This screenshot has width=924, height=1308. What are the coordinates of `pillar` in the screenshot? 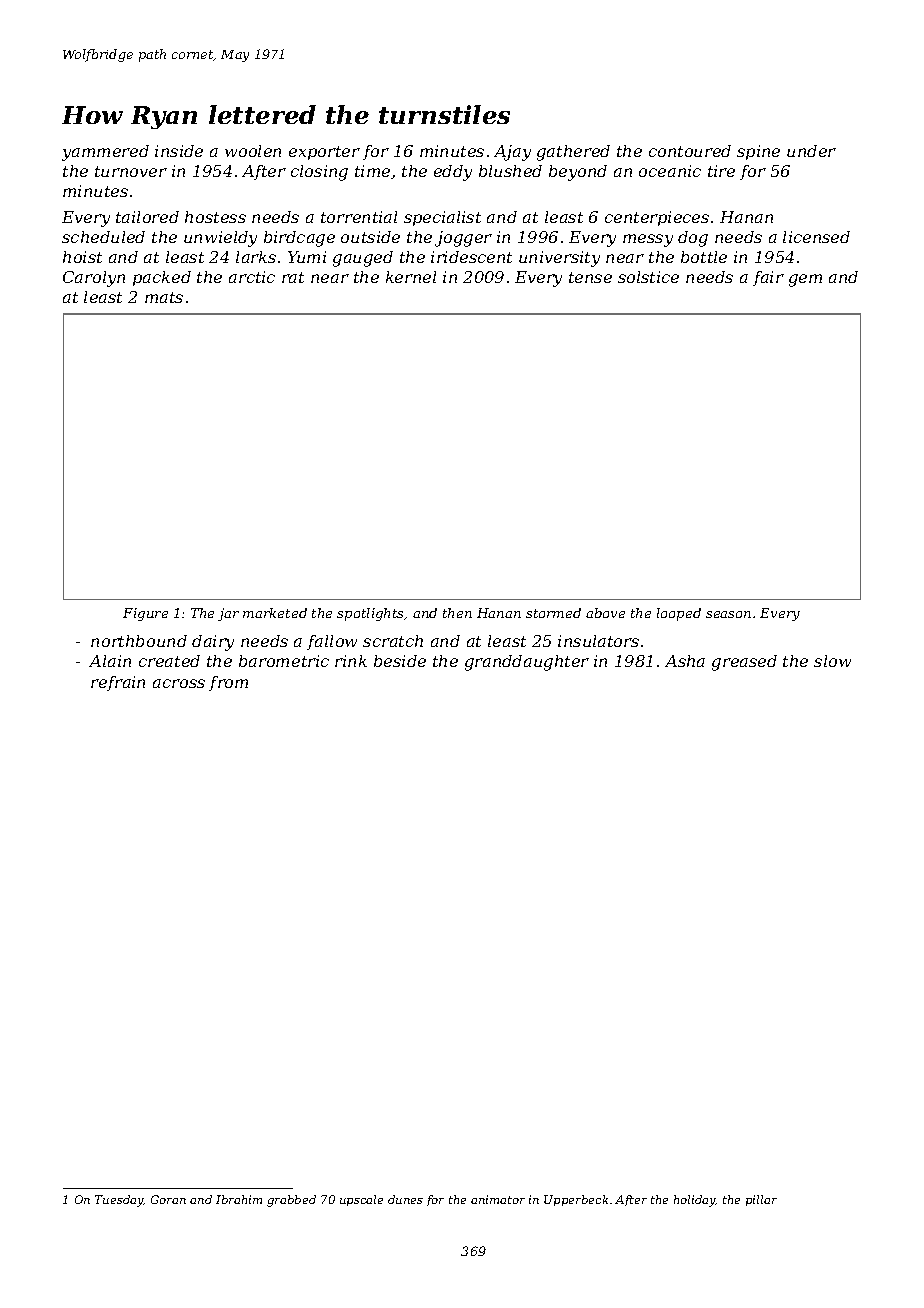 It's located at (761, 1200).
